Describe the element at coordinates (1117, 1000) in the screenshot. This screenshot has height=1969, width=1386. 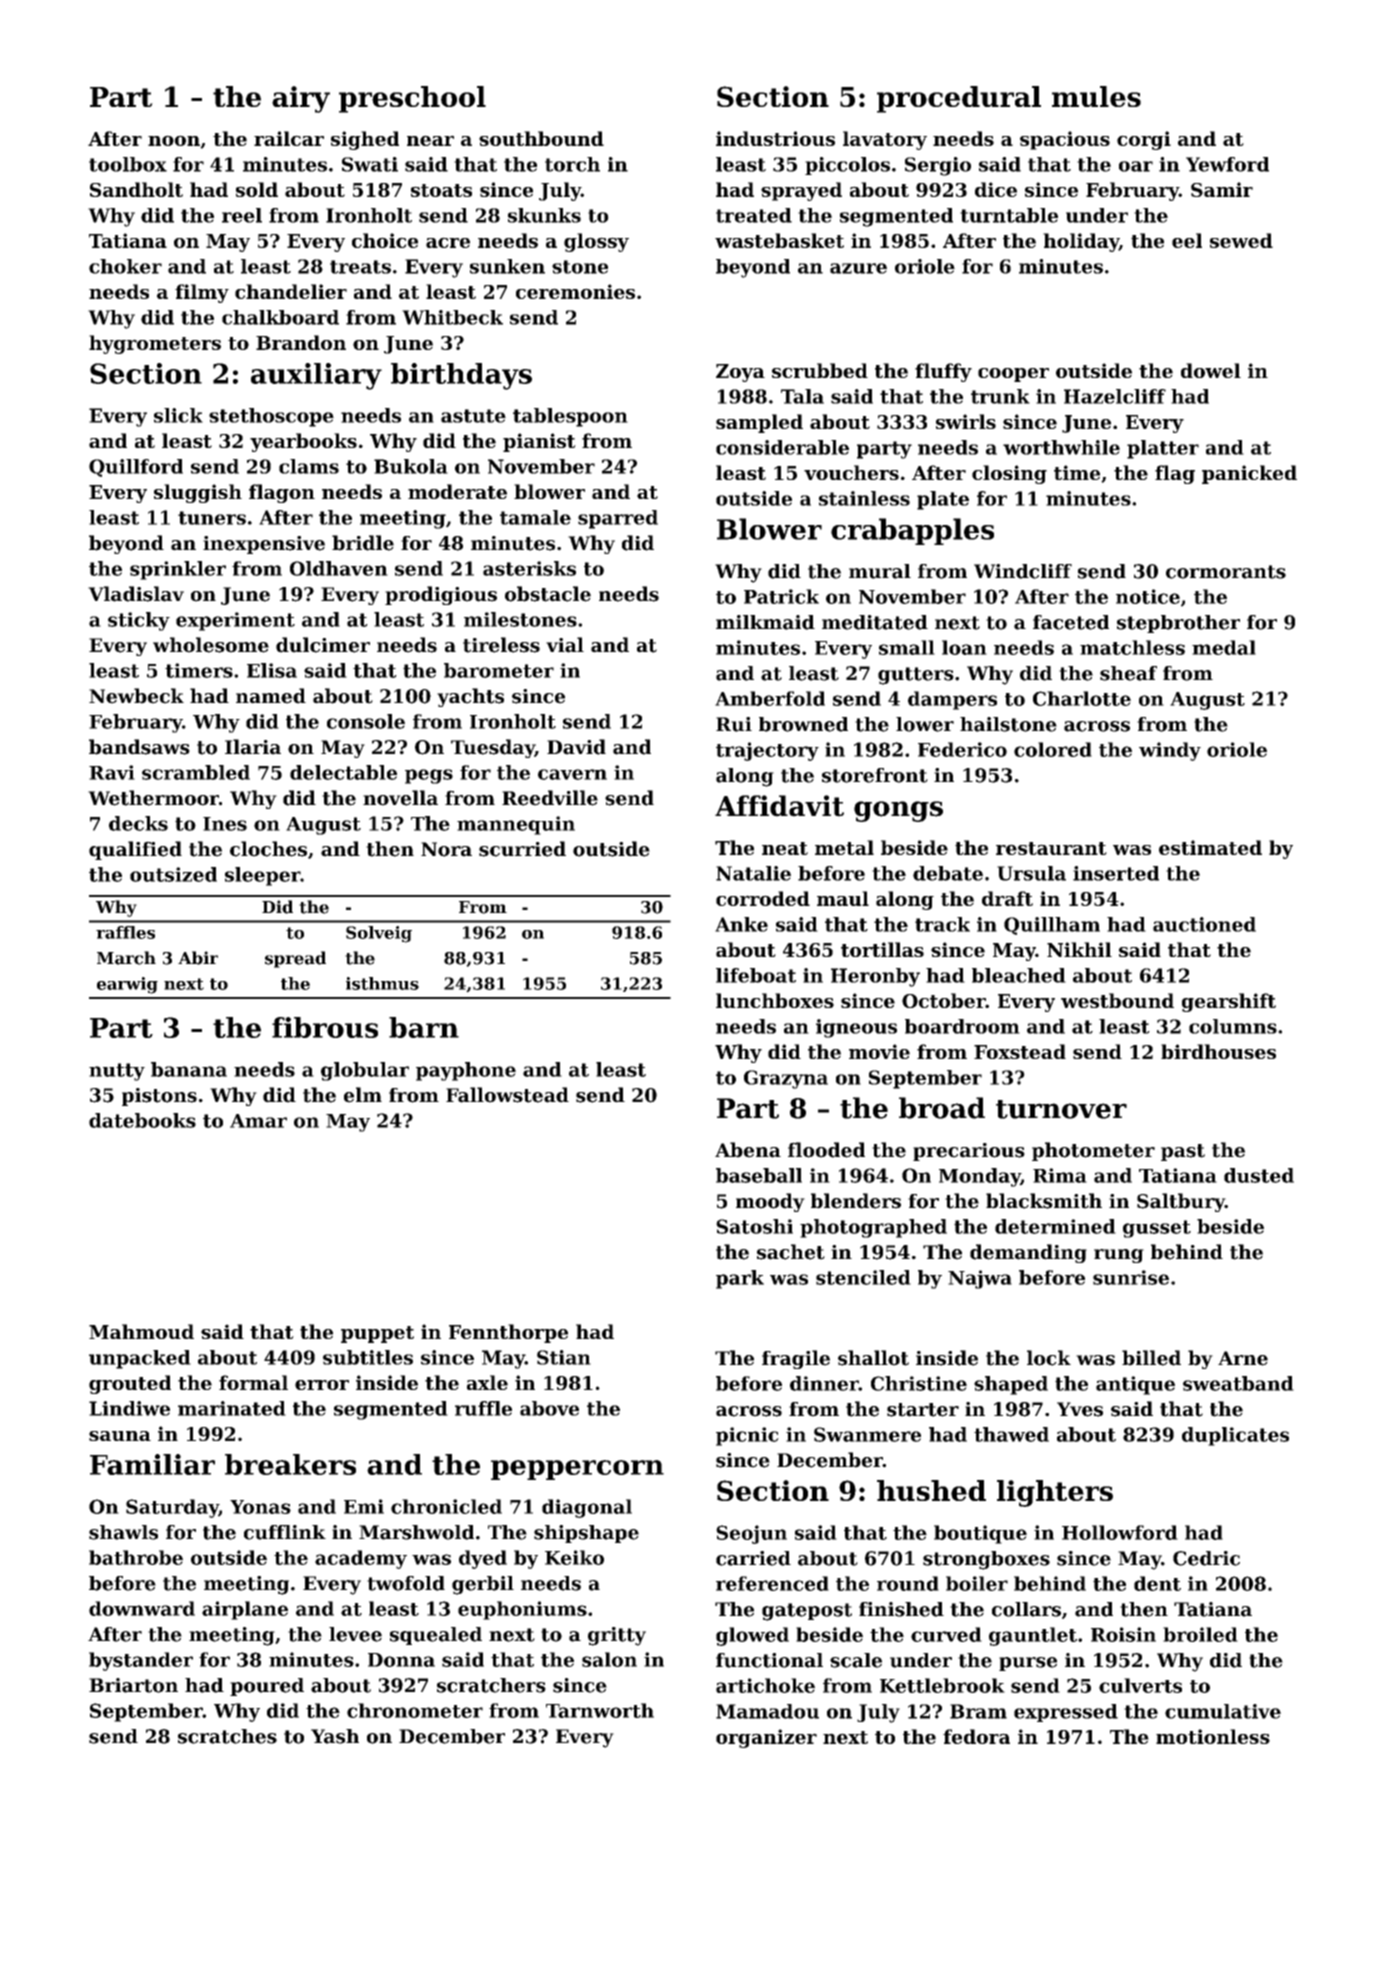
I see `westbound` at that location.
